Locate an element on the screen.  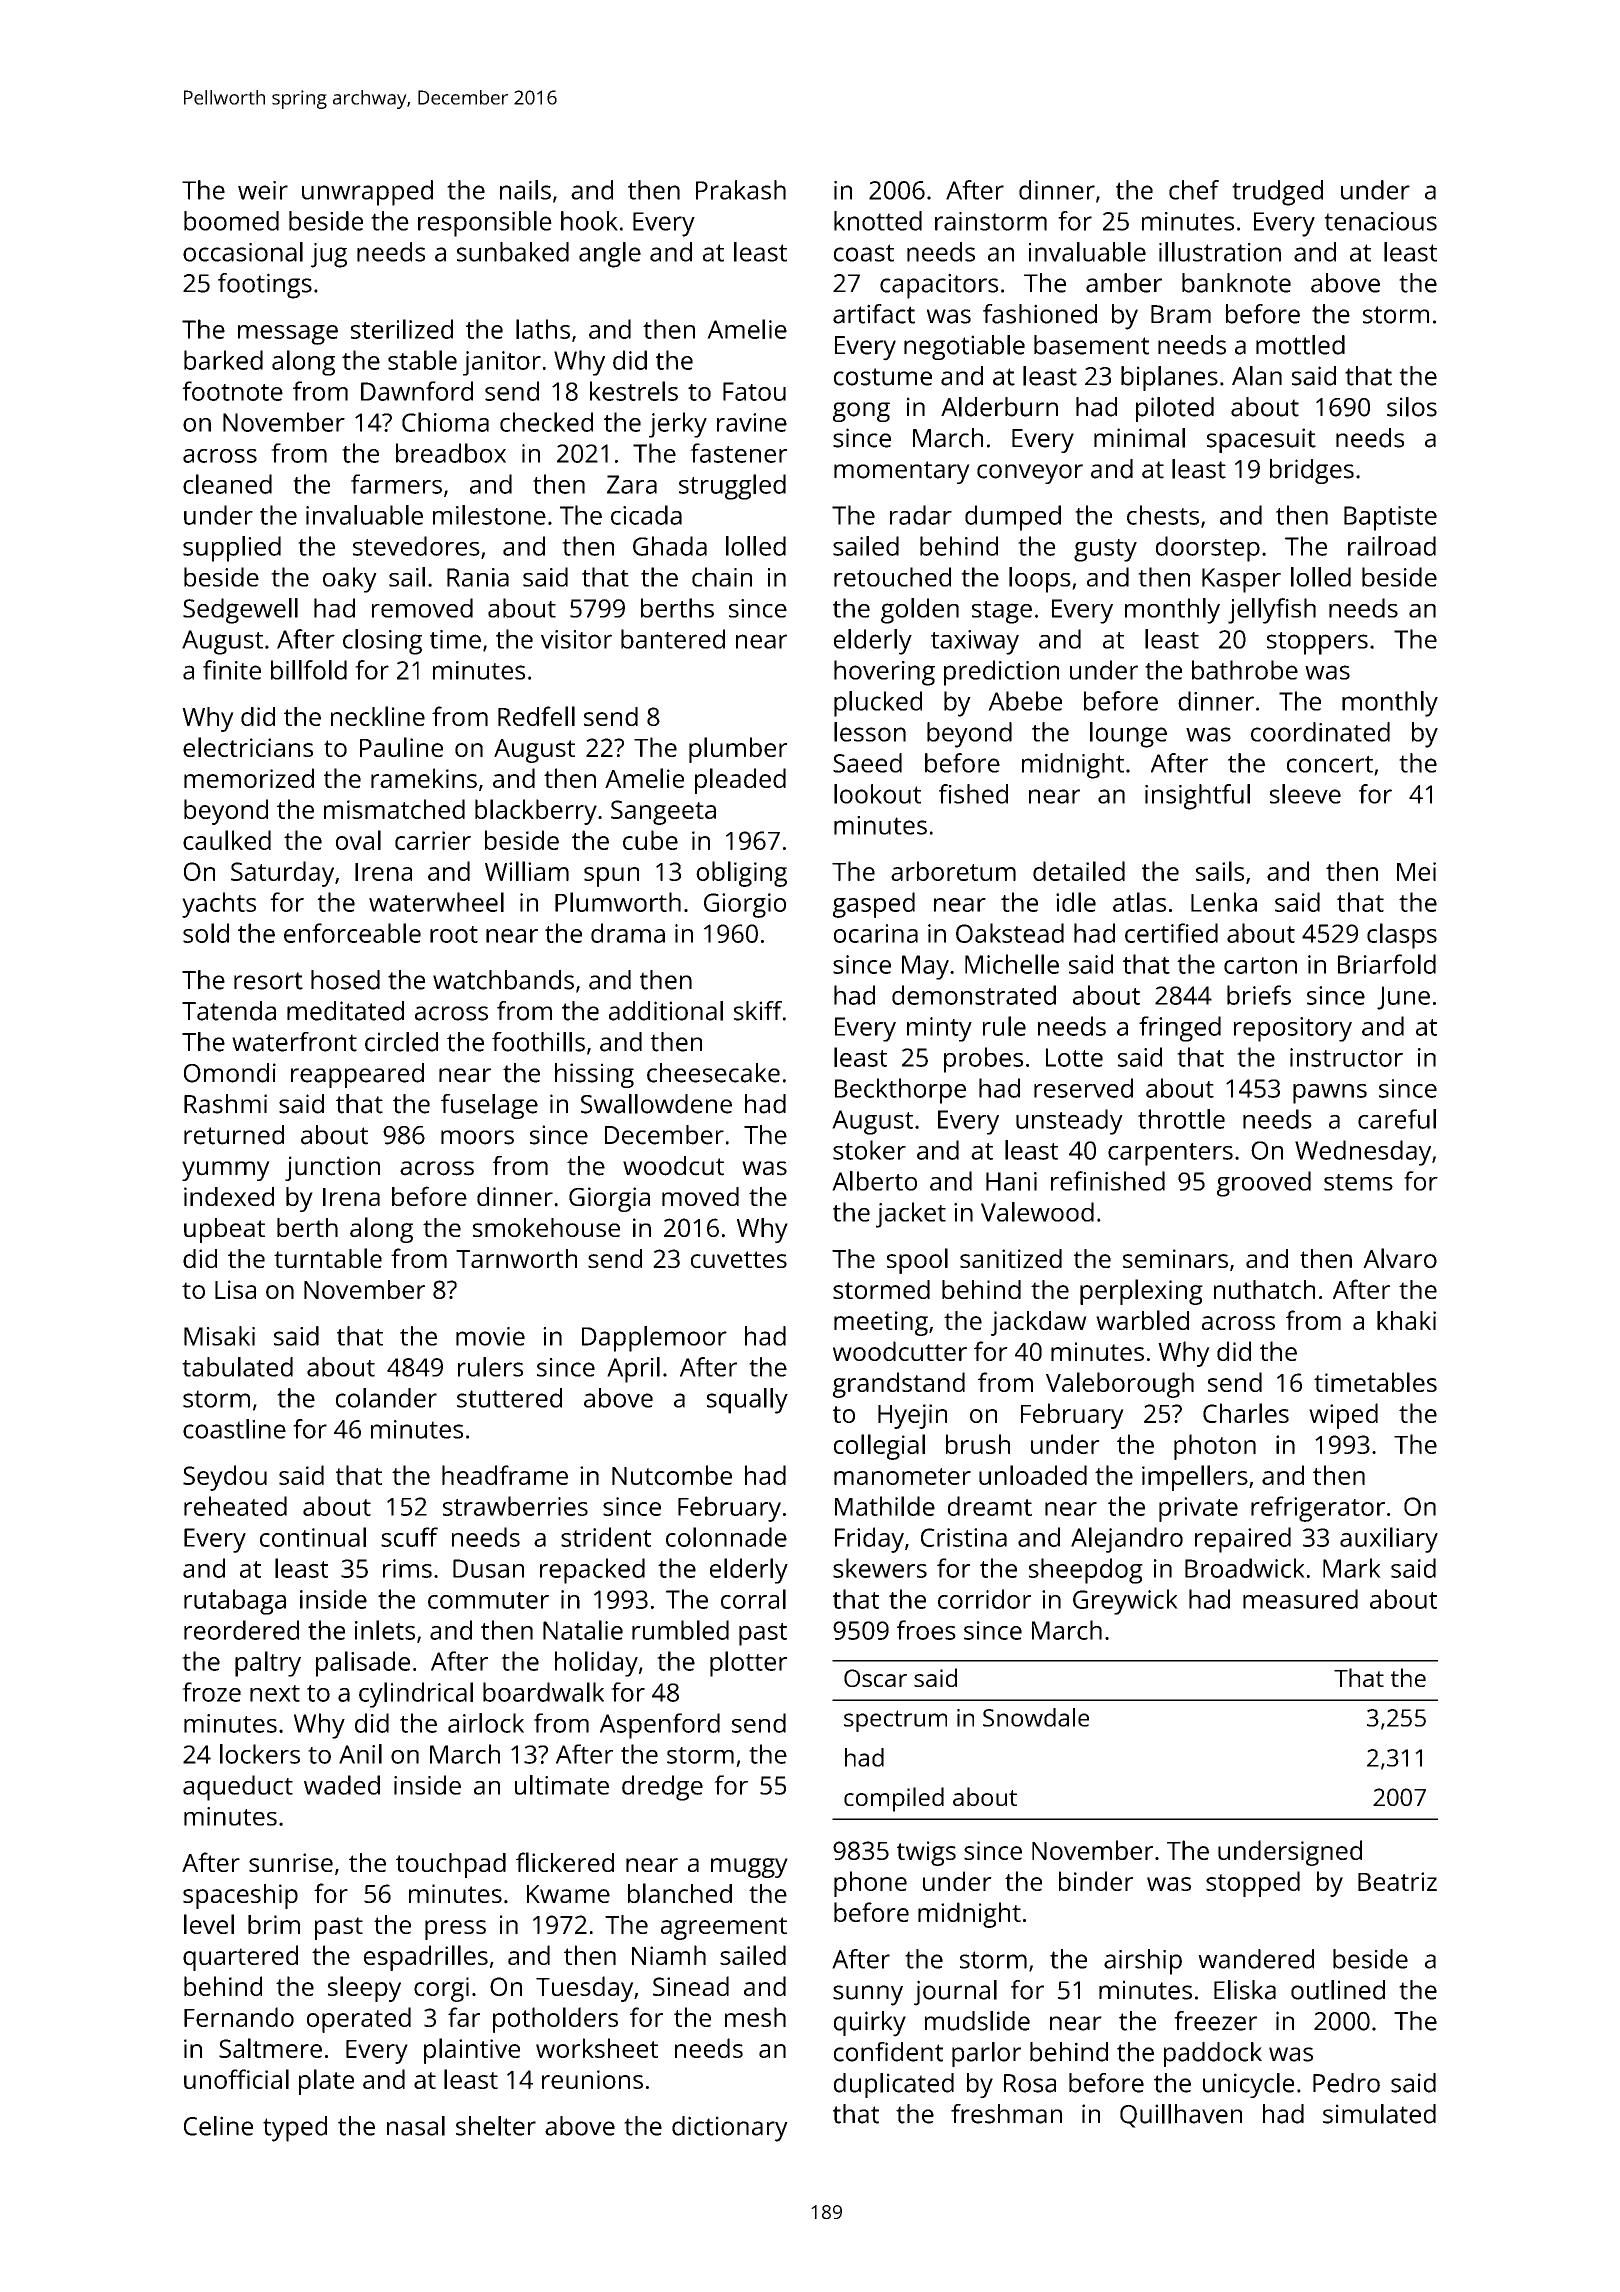
skiff is located at coordinates (758, 1011).
